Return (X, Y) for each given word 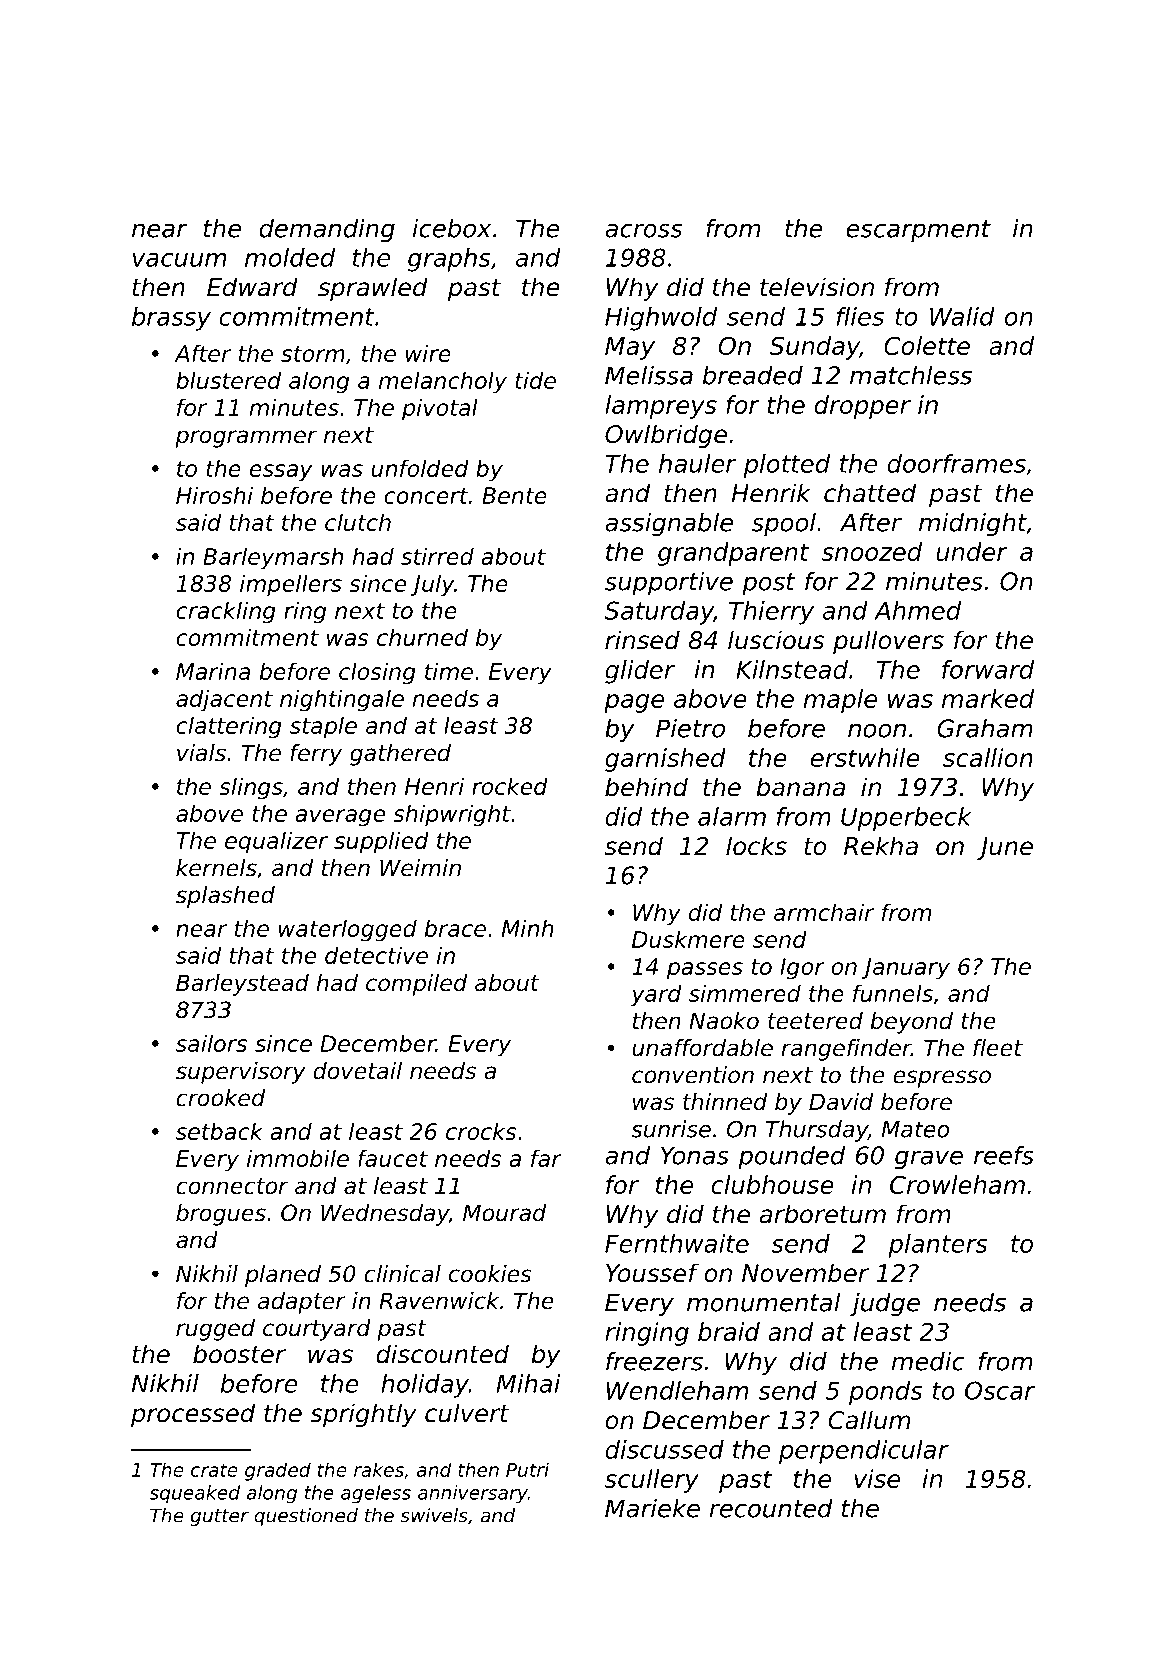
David (841, 1102)
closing (377, 674)
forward (988, 669)
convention (693, 1075)
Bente (514, 495)
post (769, 584)
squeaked (195, 1494)
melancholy (443, 383)
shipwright (452, 816)
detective (376, 955)
